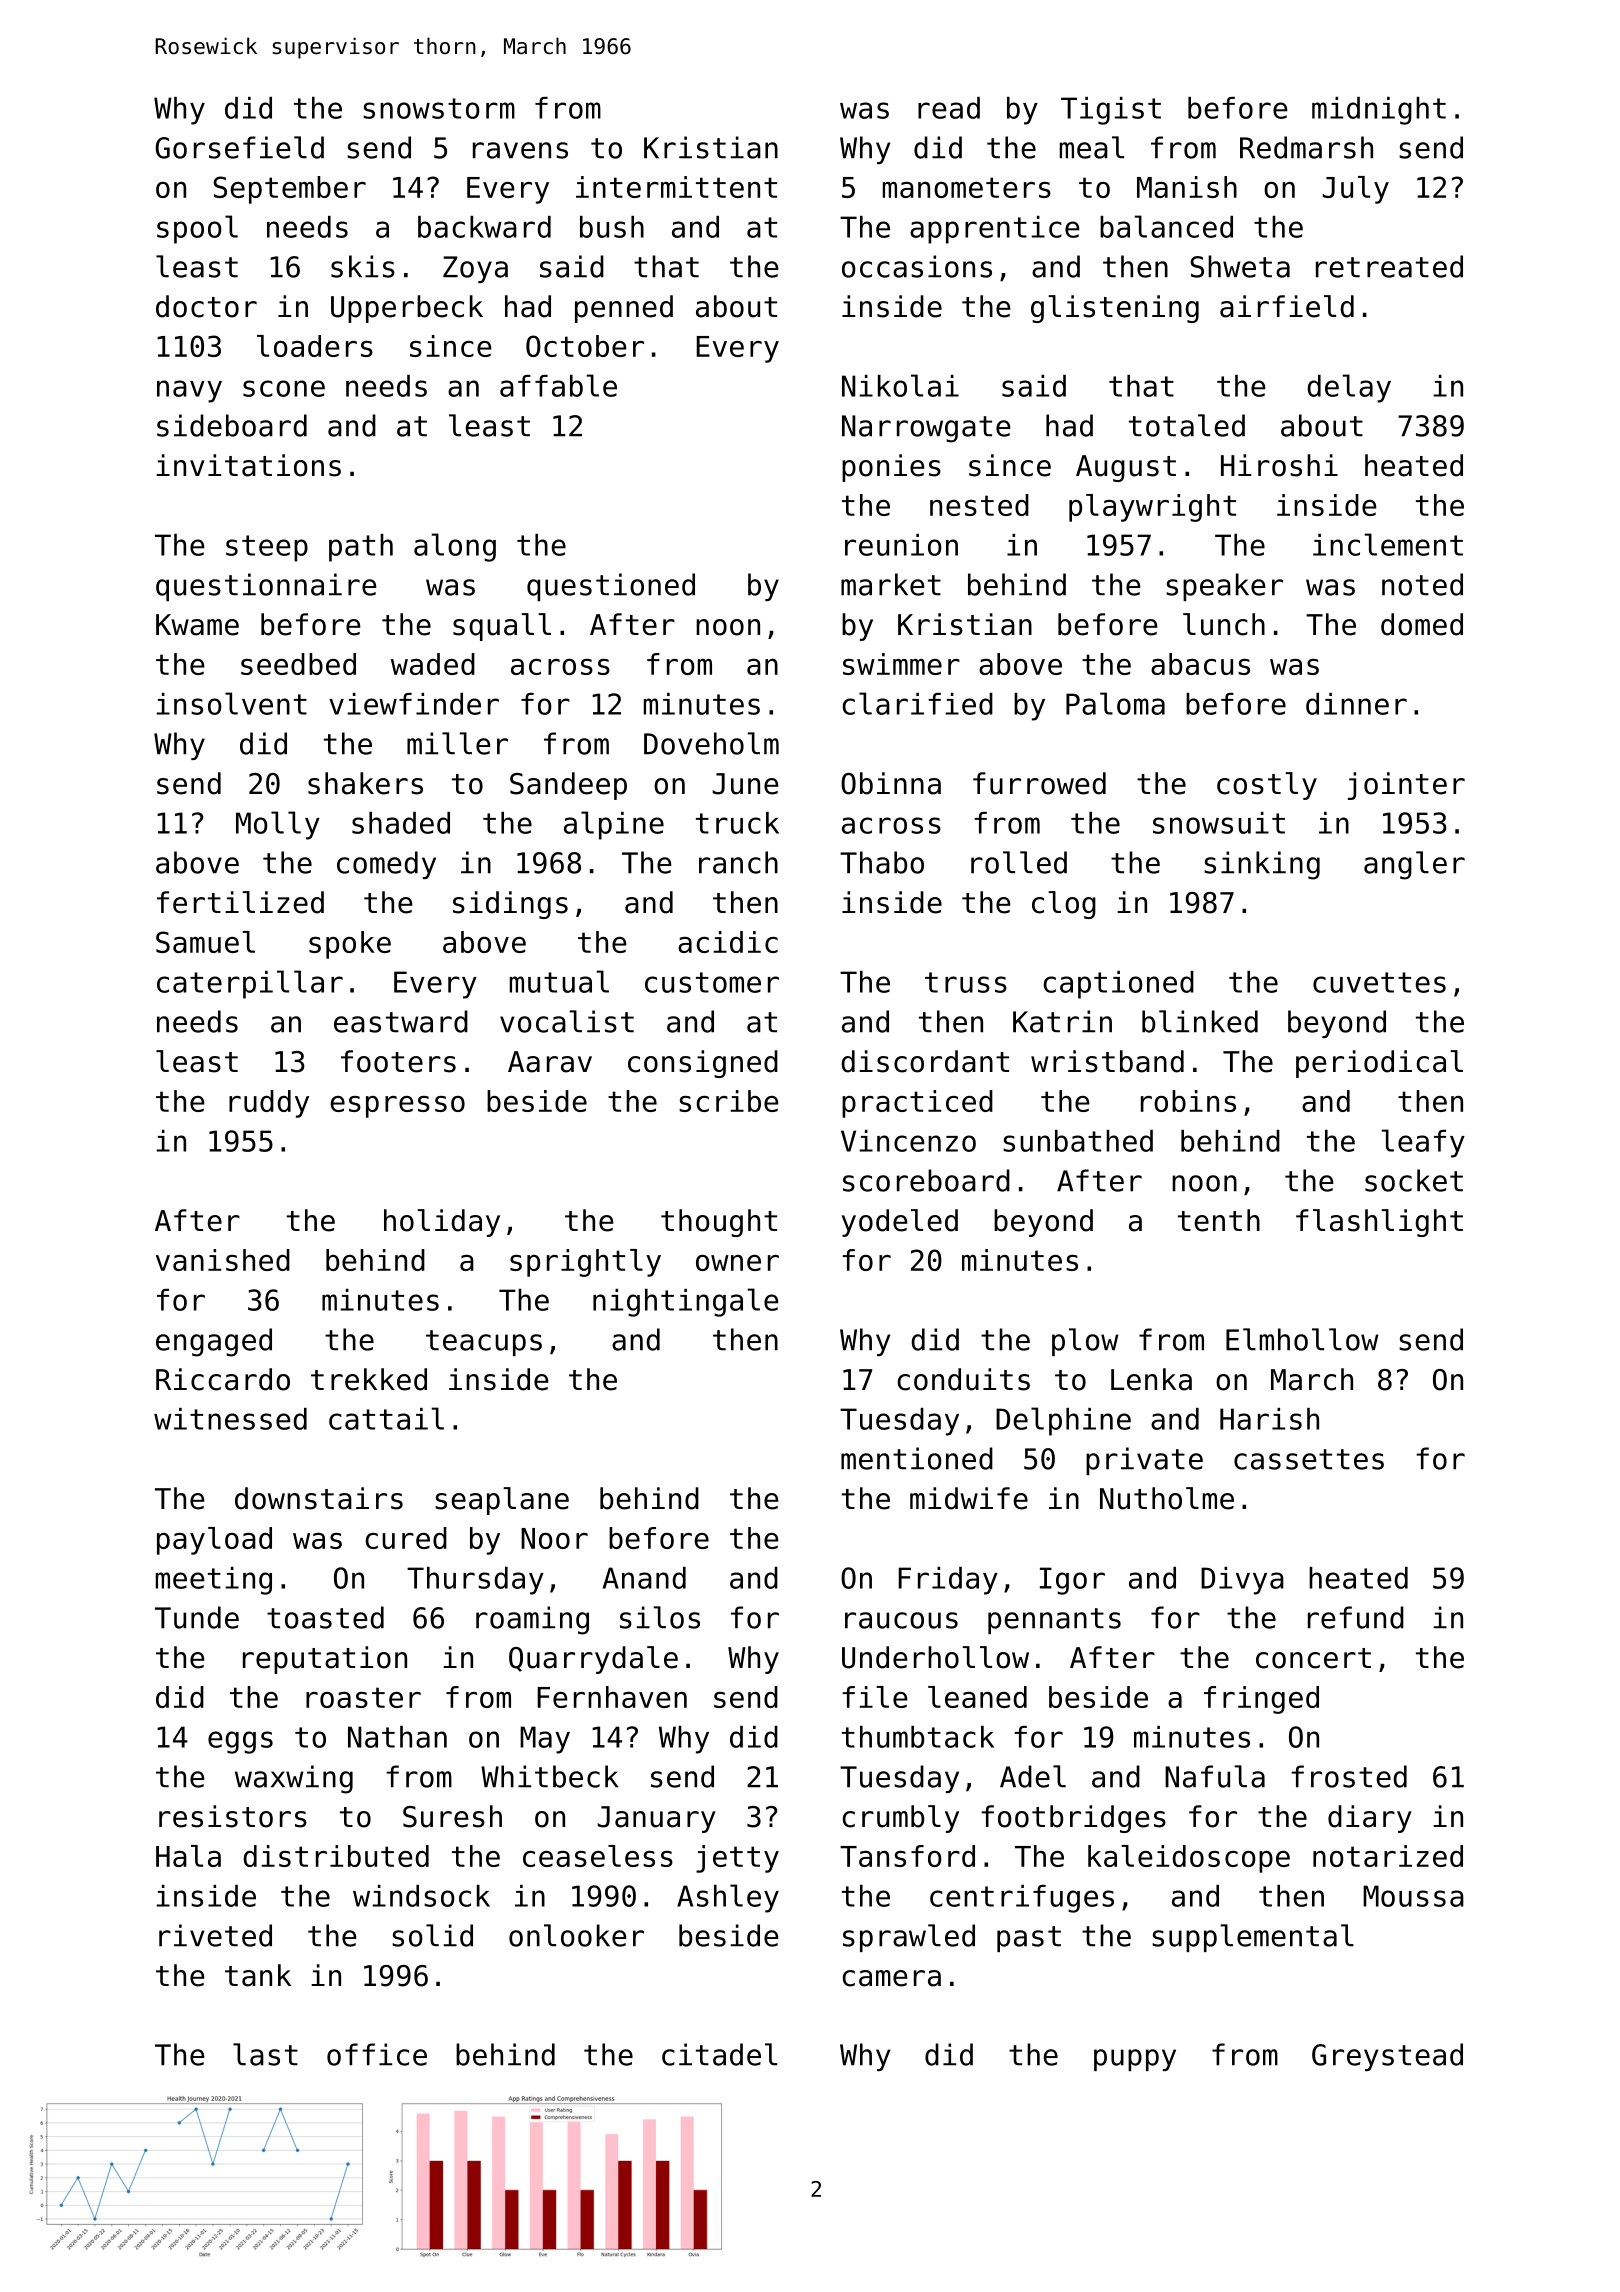 The width and height of the screenshot is (1620, 2292). I want to click on flashlight, so click(1379, 1223).
